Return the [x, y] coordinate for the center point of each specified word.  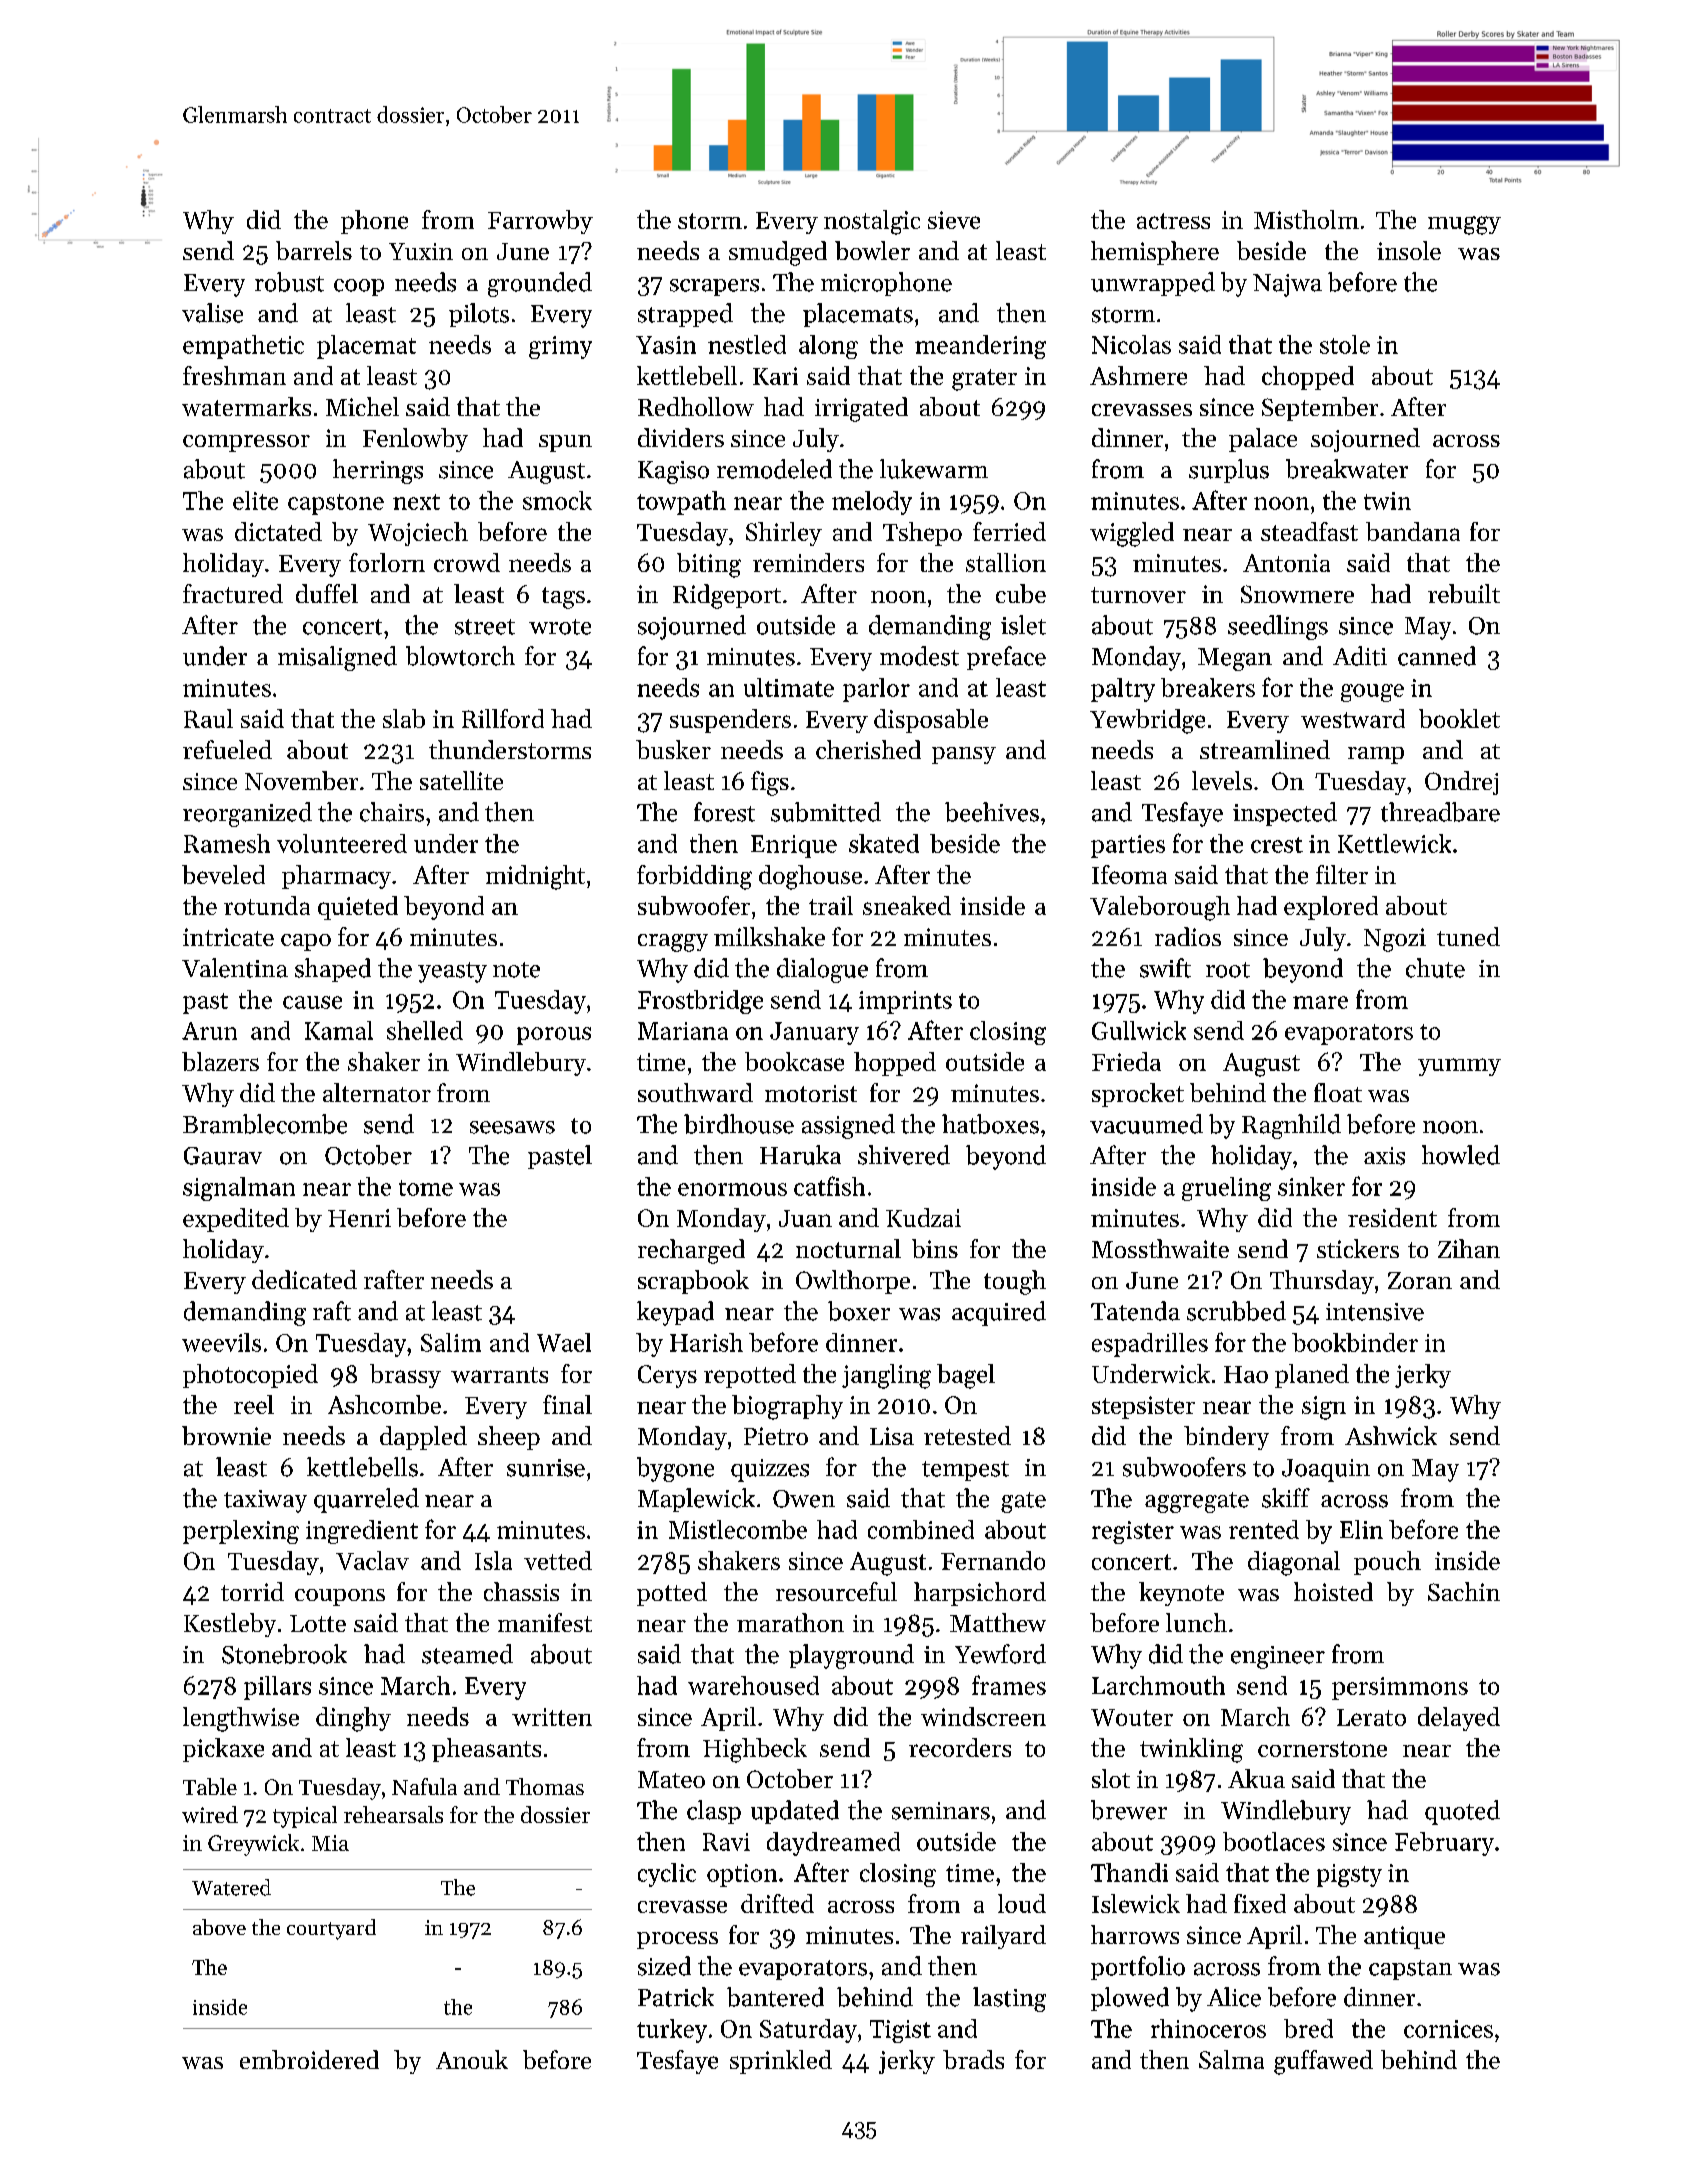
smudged [778, 253]
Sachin [1464, 1591]
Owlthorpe [853, 1282]
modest [919, 656]
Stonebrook [284, 1654]
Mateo [671, 1779]
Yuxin [421, 251]
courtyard [331, 1929]
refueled [227, 749]
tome [426, 1188]
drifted [777, 1903]
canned [1437, 656]
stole [1345, 344]
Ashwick [1391, 1435]
